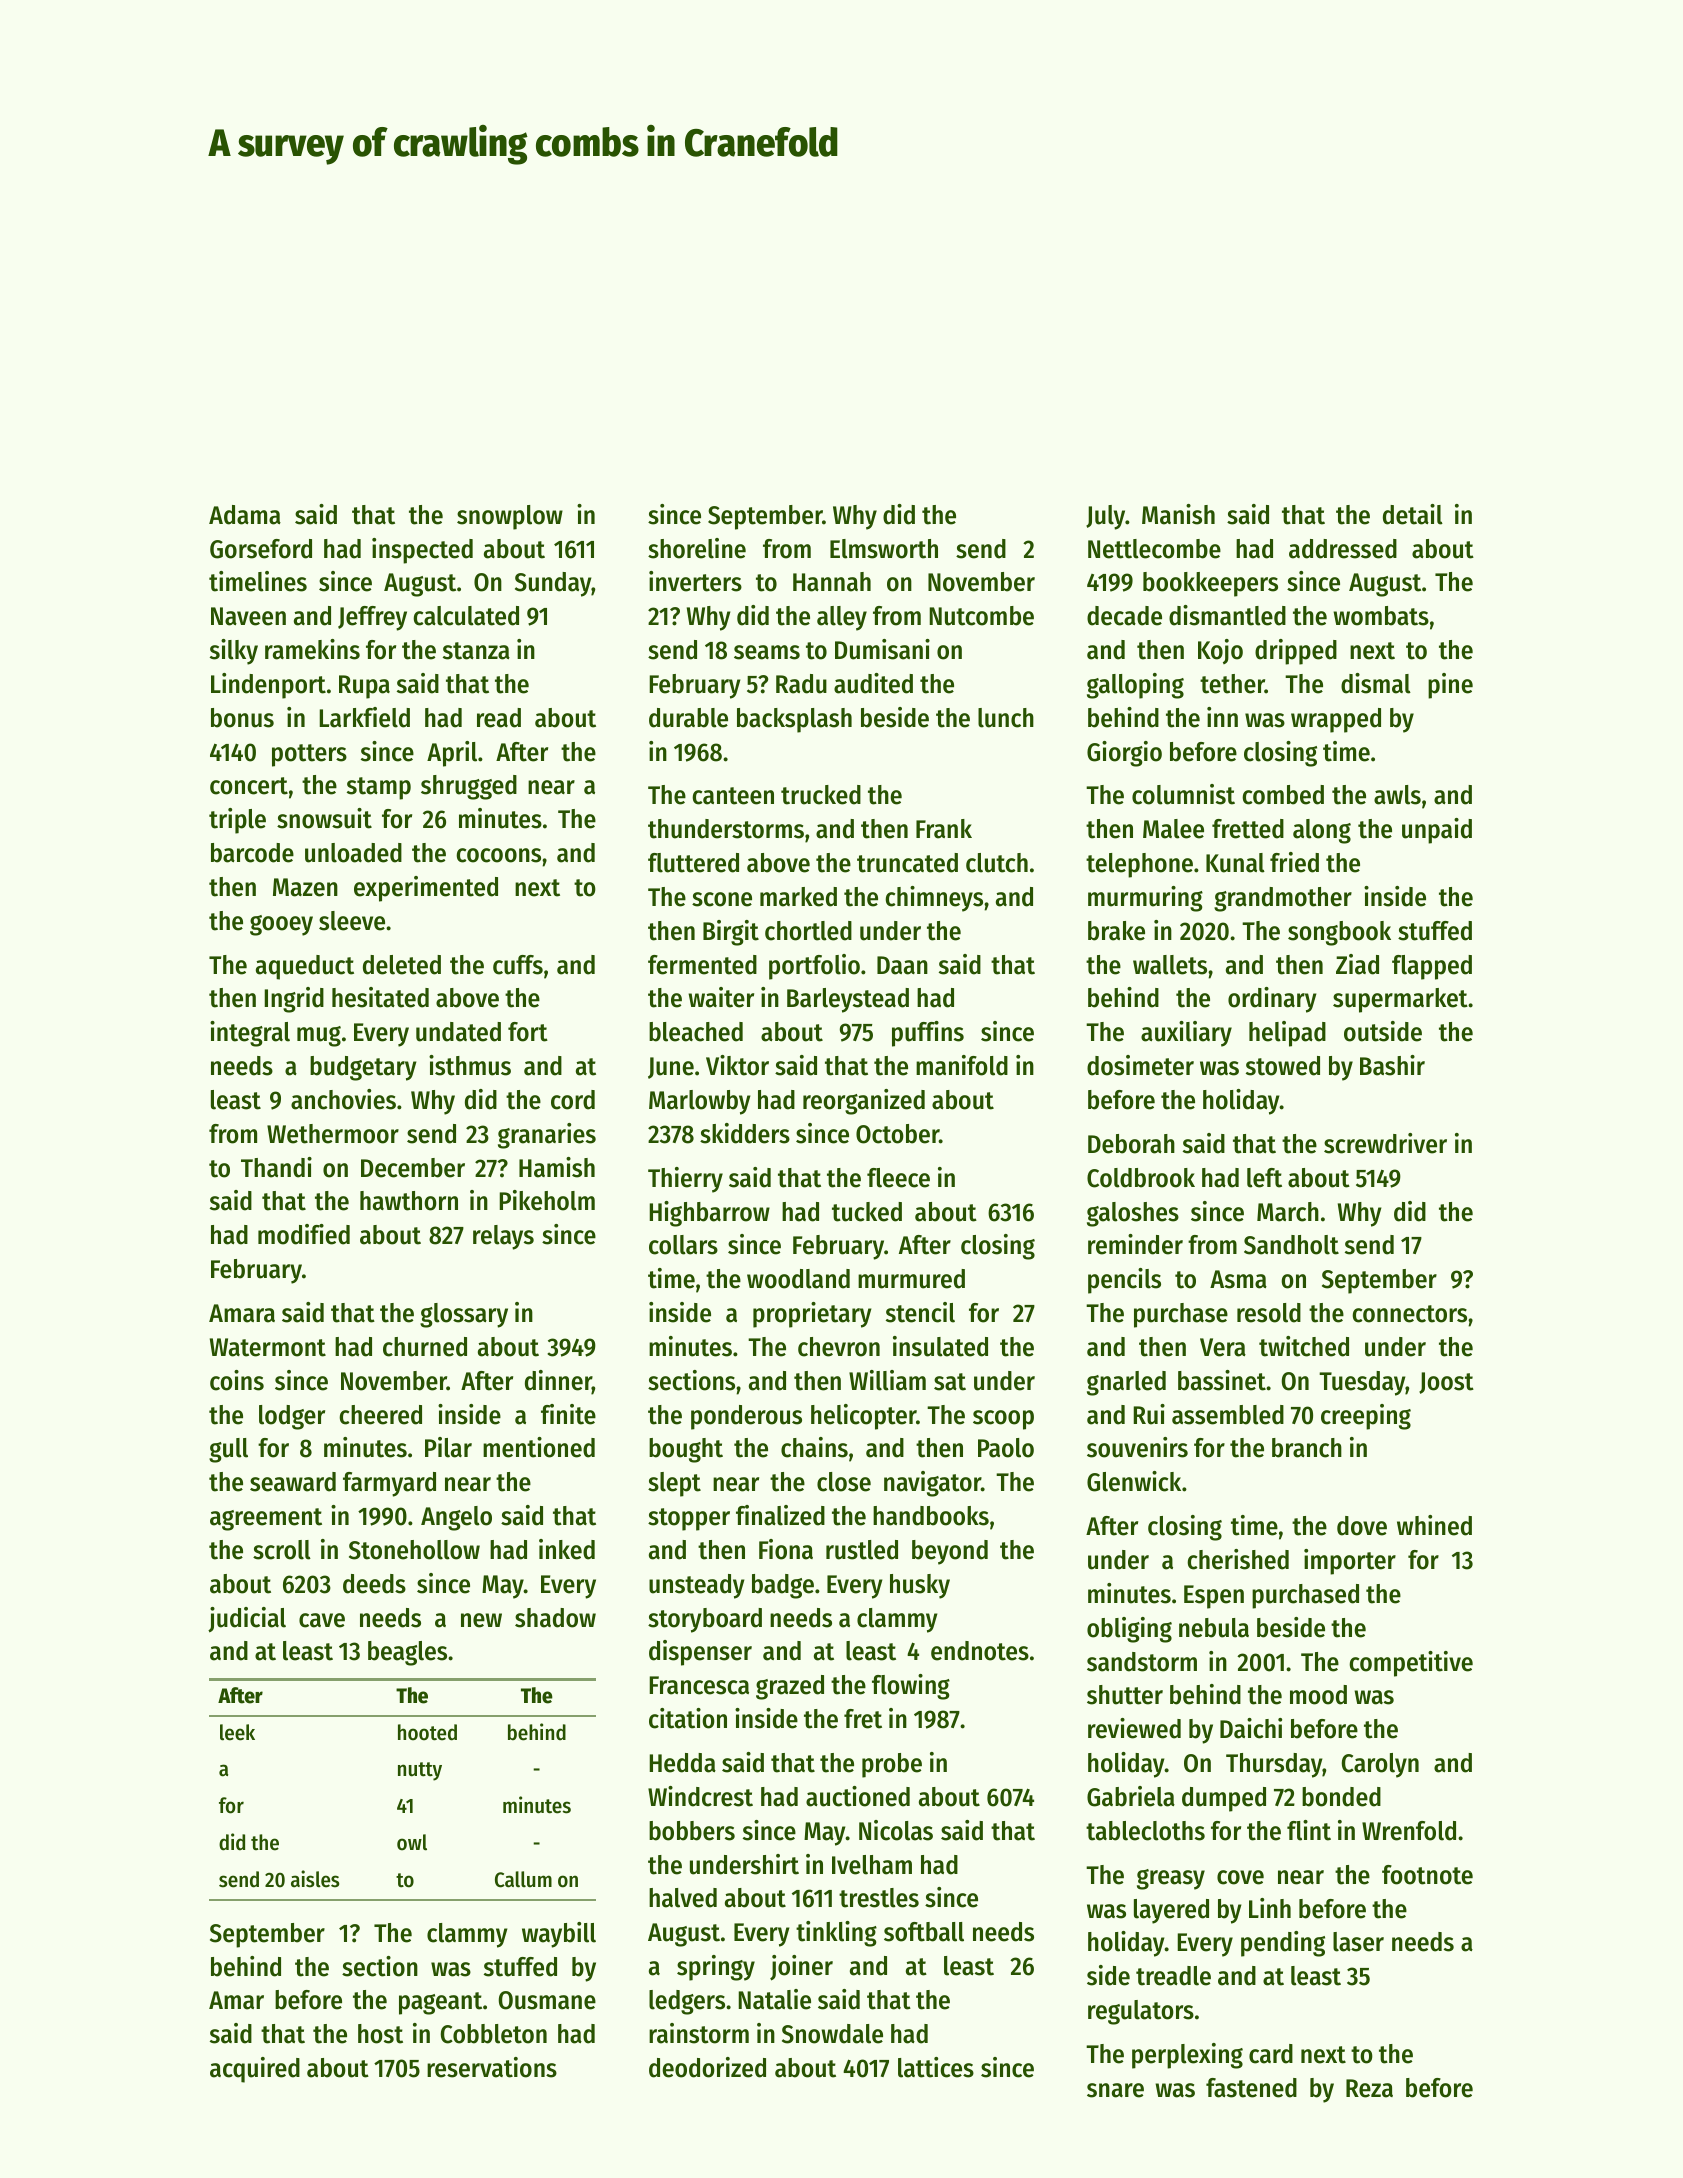  Describe the element at coordinates (1413, 514) in the image. I see `detail` at that location.
